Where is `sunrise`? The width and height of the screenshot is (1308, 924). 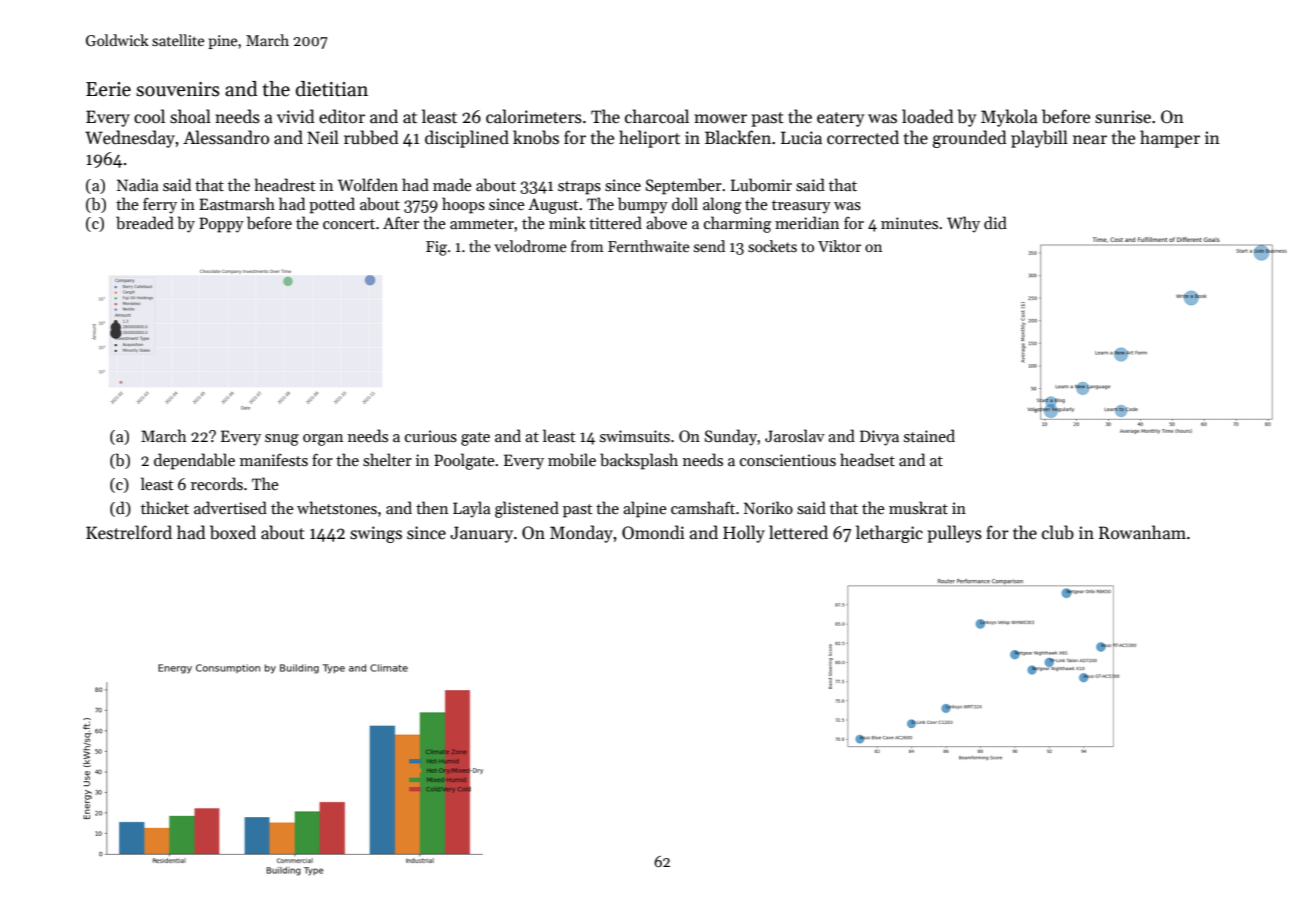
sunrise is located at coordinates (1123, 117).
